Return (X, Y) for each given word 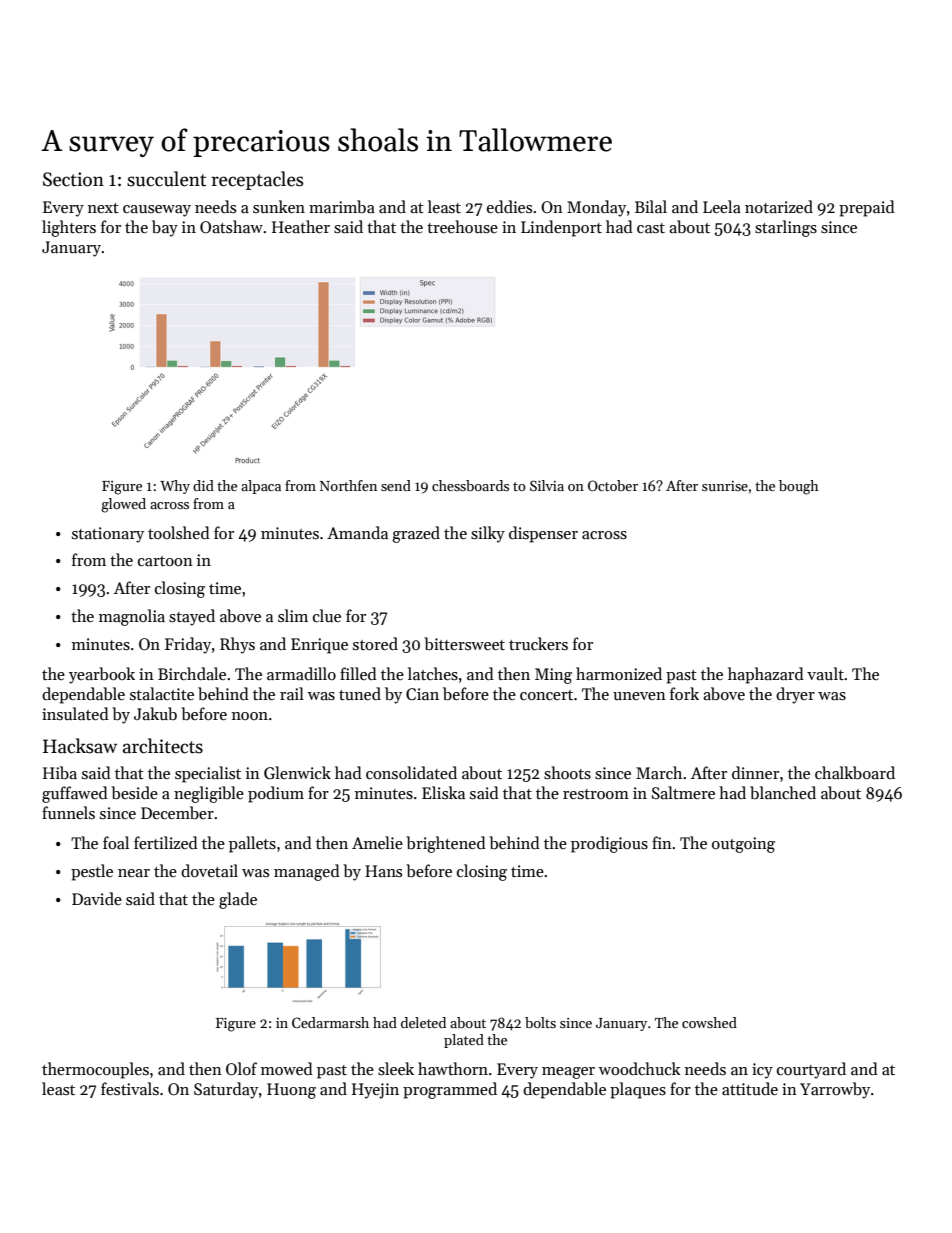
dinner (755, 772)
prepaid (867, 208)
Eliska (443, 792)
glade (238, 900)
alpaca (261, 487)
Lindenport (561, 228)
